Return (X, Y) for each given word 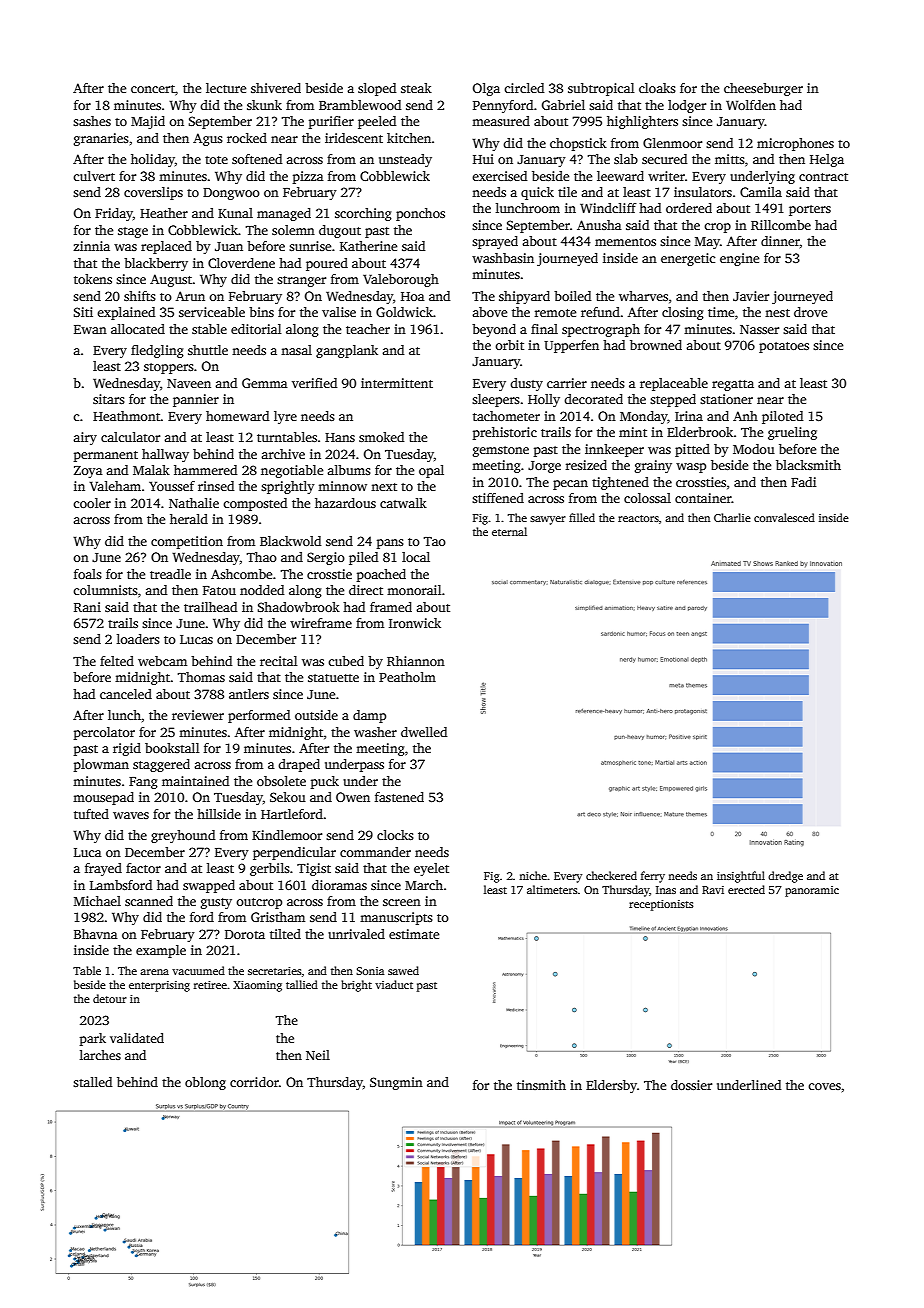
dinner (780, 241)
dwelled (424, 732)
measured (501, 121)
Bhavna (96, 934)
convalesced (784, 517)
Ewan (90, 329)
